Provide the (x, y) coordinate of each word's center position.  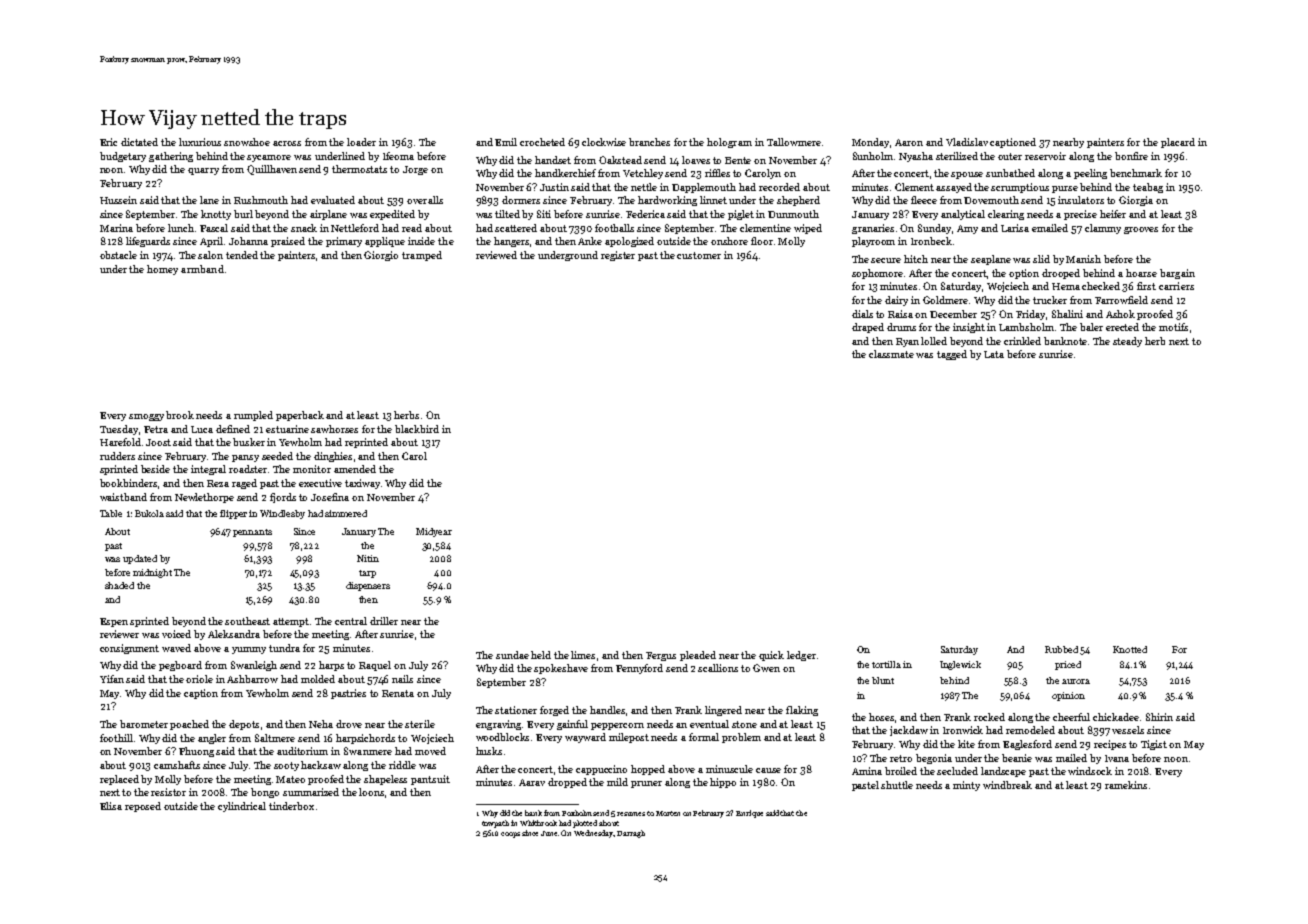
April (211, 242)
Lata (994, 354)
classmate (891, 354)
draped (868, 328)
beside (155, 469)
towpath (495, 824)
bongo (265, 793)
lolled (934, 341)
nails (402, 679)
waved (176, 648)
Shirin (1159, 717)
